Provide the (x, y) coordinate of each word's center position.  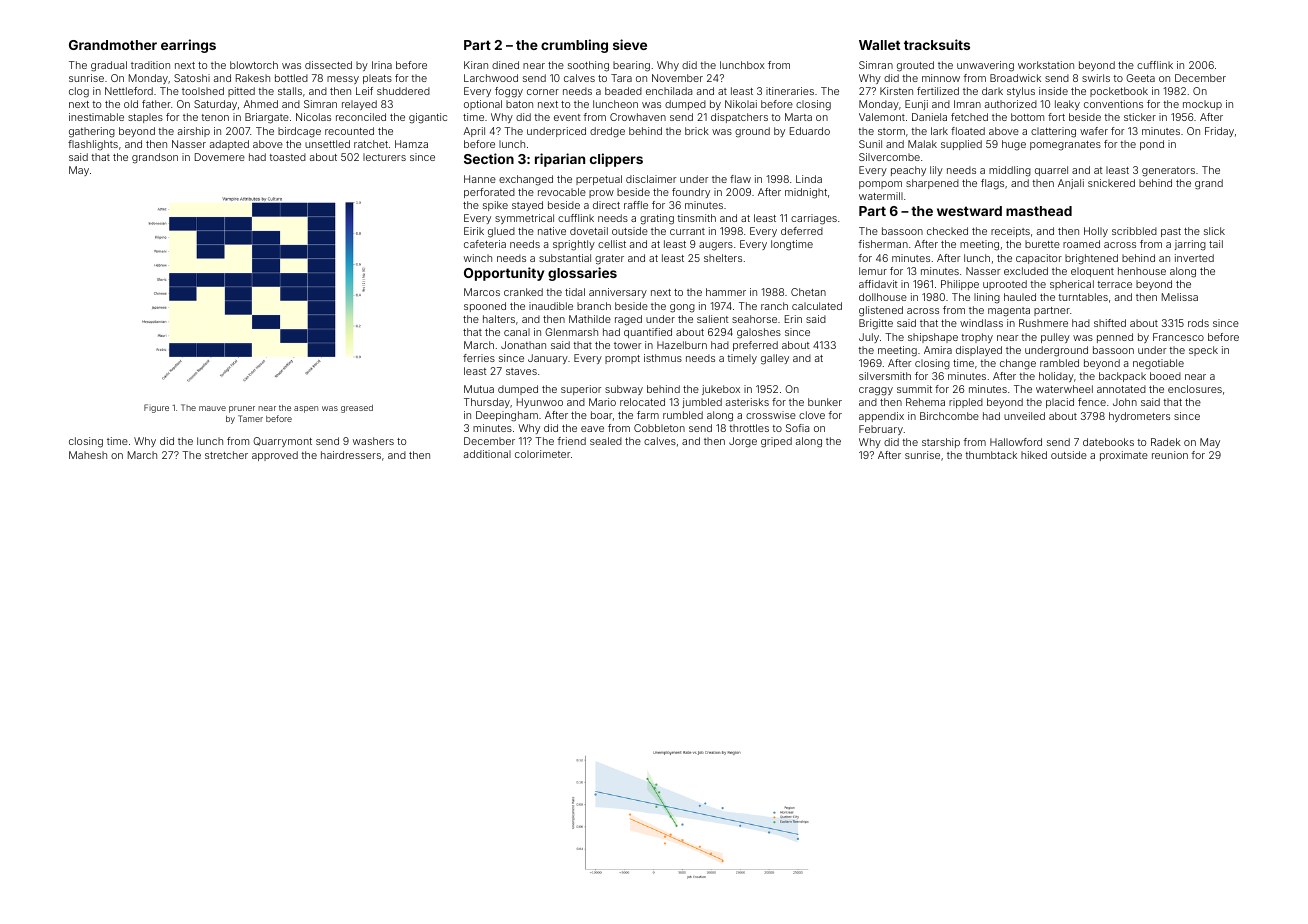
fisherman (883, 244)
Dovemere (220, 157)
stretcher (226, 455)
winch (478, 258)
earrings (188, 46)
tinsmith (696, 218)
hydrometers (1139, 417)
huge (1014, 145)
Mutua (479, 389)
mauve (212, 408)
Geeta (1140, 78)
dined (505, 65)
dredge (607, 132)
